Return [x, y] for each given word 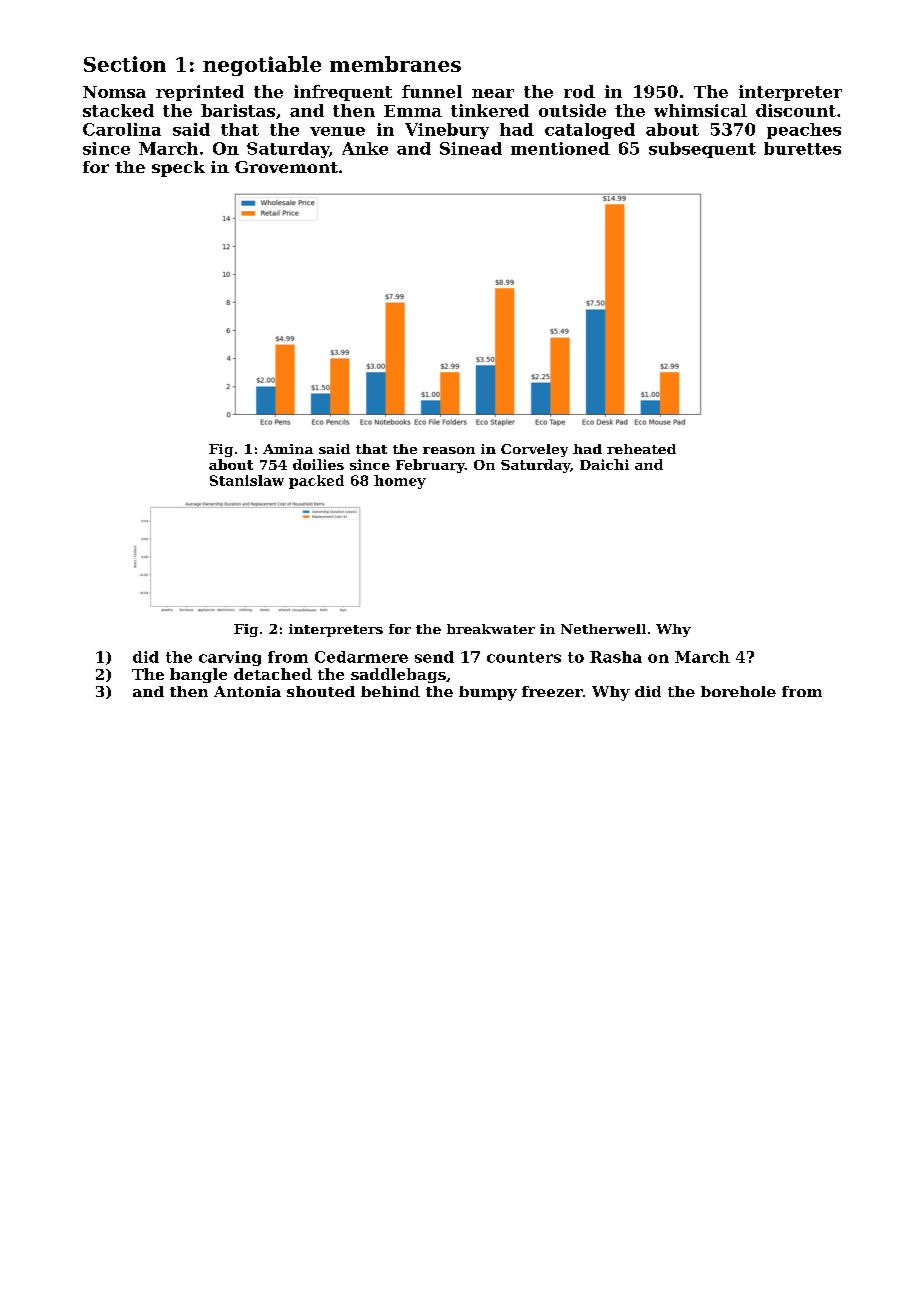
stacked [118, 110]
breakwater [491, 629]
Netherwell [603, 629]
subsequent [702, 150]
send [434, 657]
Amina [288, 449]
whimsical [700, 110]
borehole [738, 691]
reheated [641, 449]
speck [178, 169]
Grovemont [286, 167]
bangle [198, 675]
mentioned [560, 148]
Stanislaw [247, 480]
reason [449, 450]
